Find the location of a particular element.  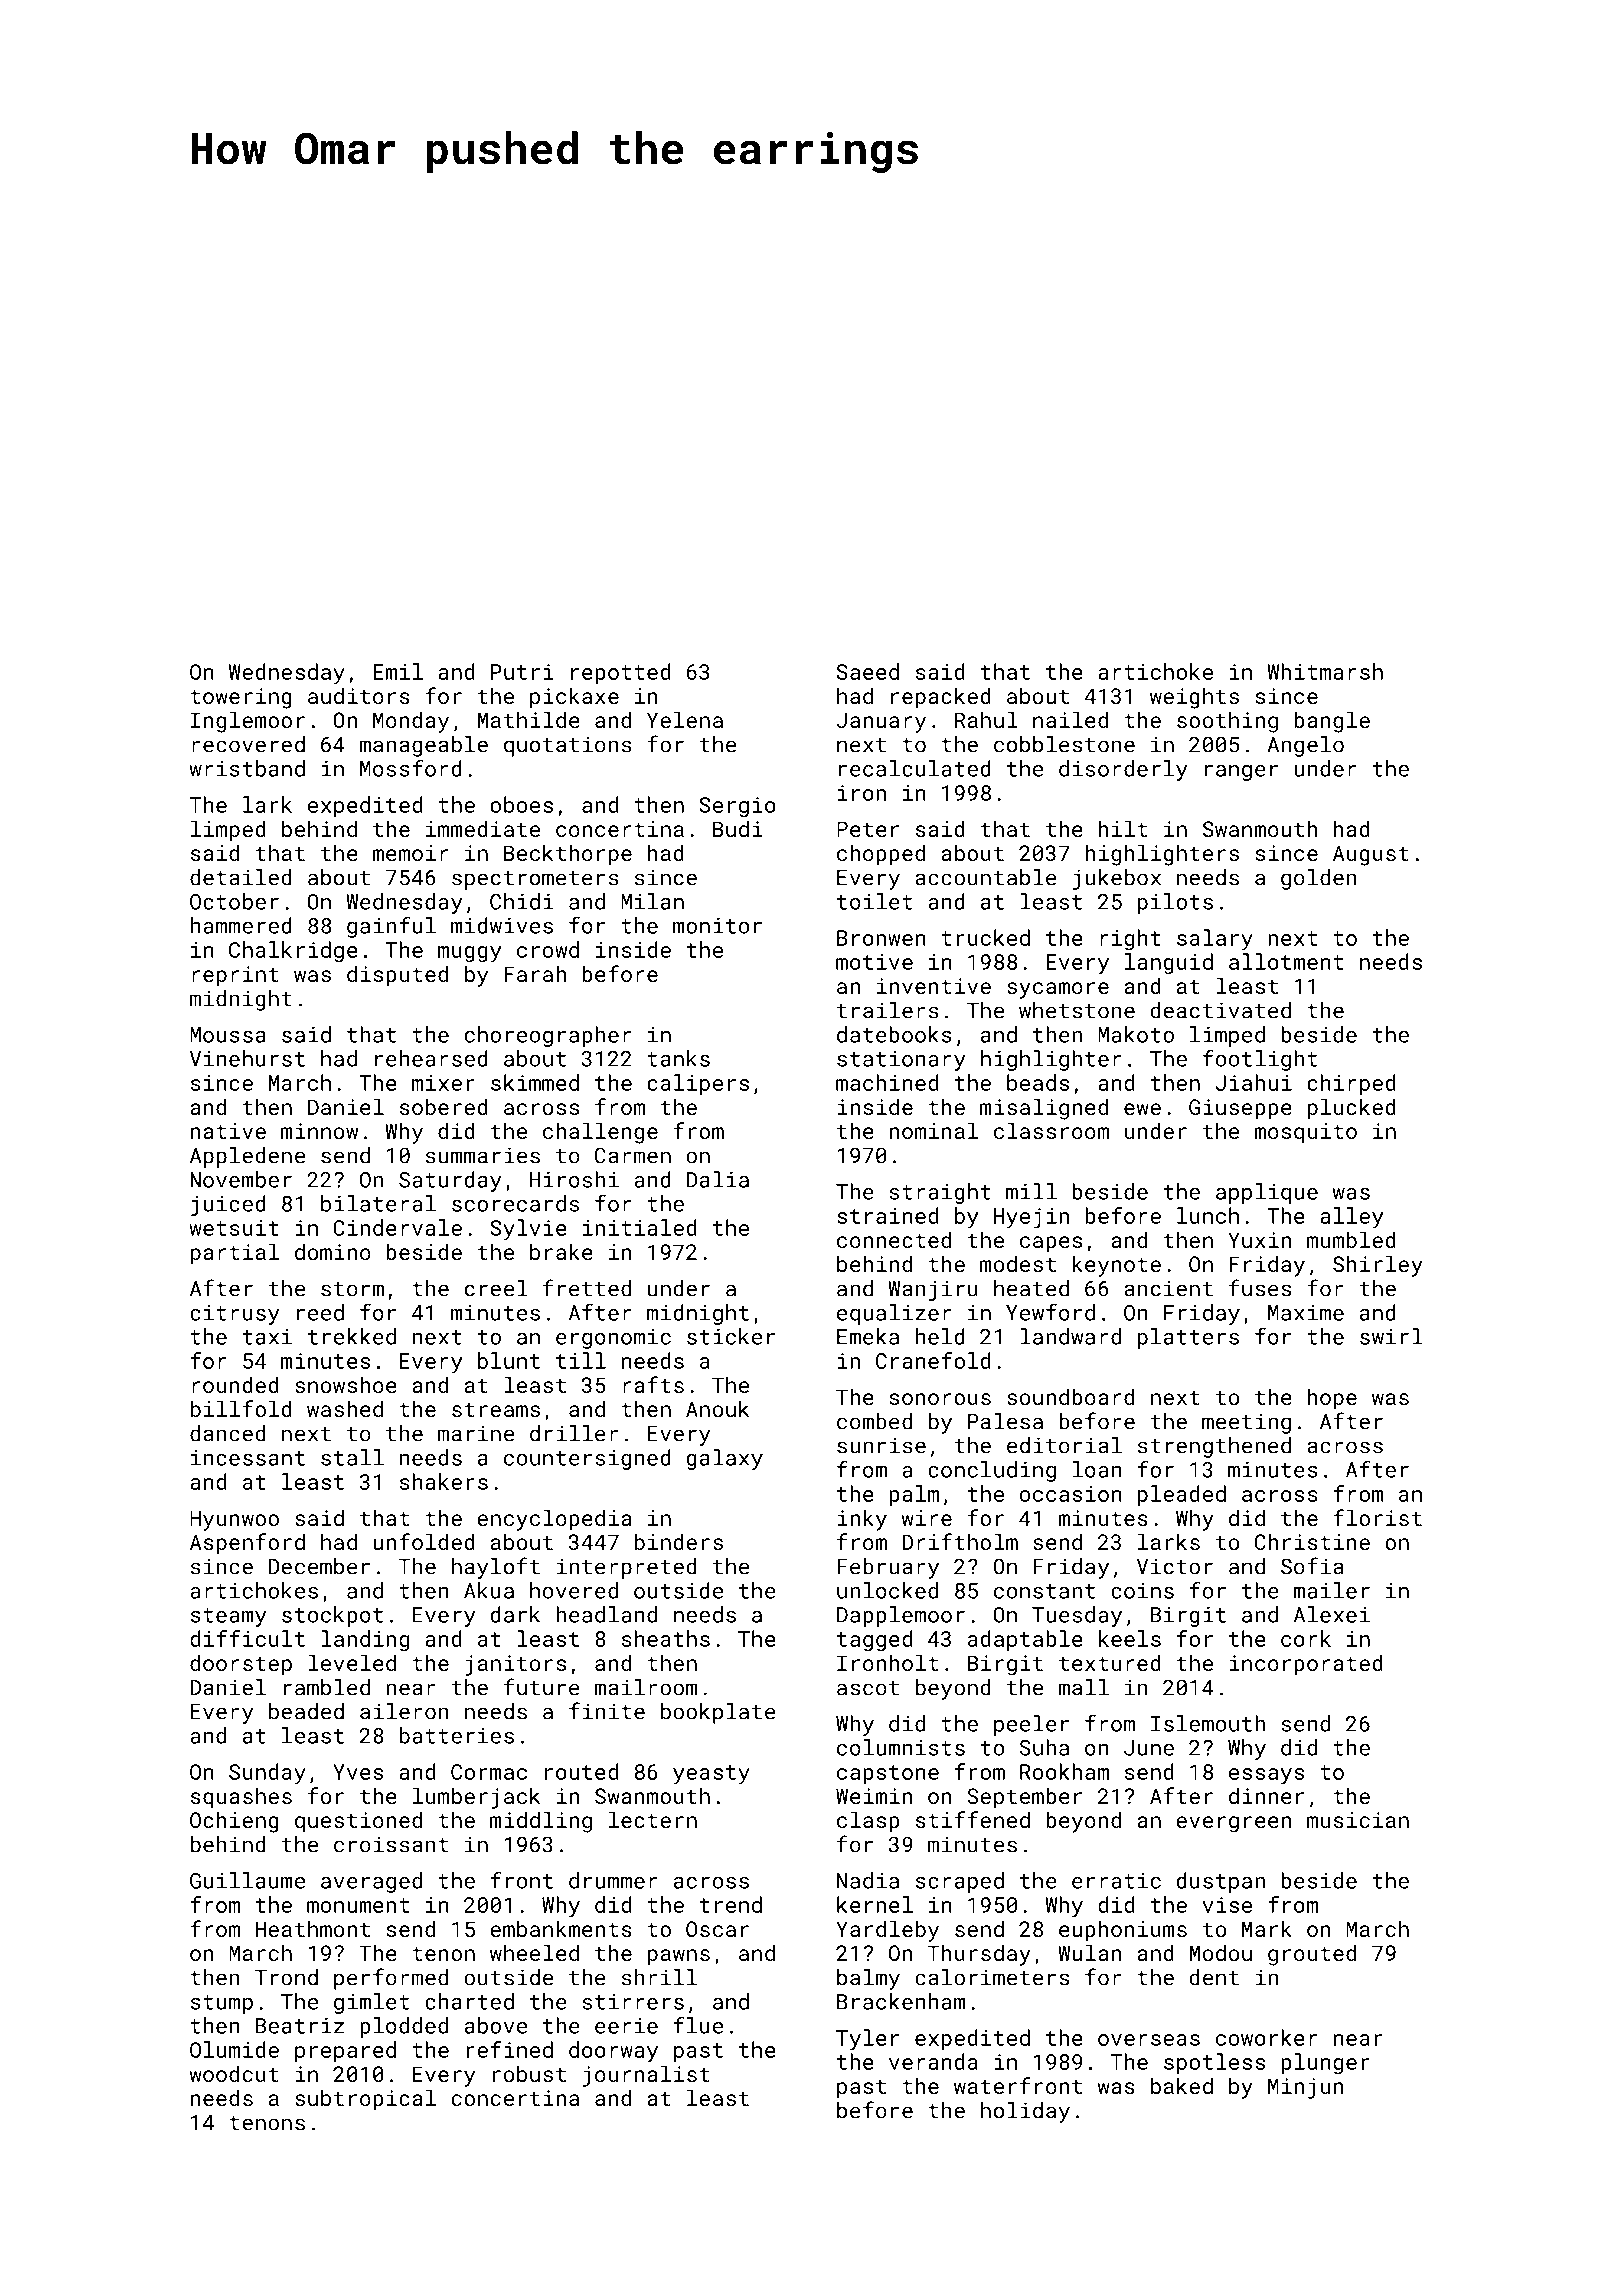

minnow is located at coordinates (319, 1131).
